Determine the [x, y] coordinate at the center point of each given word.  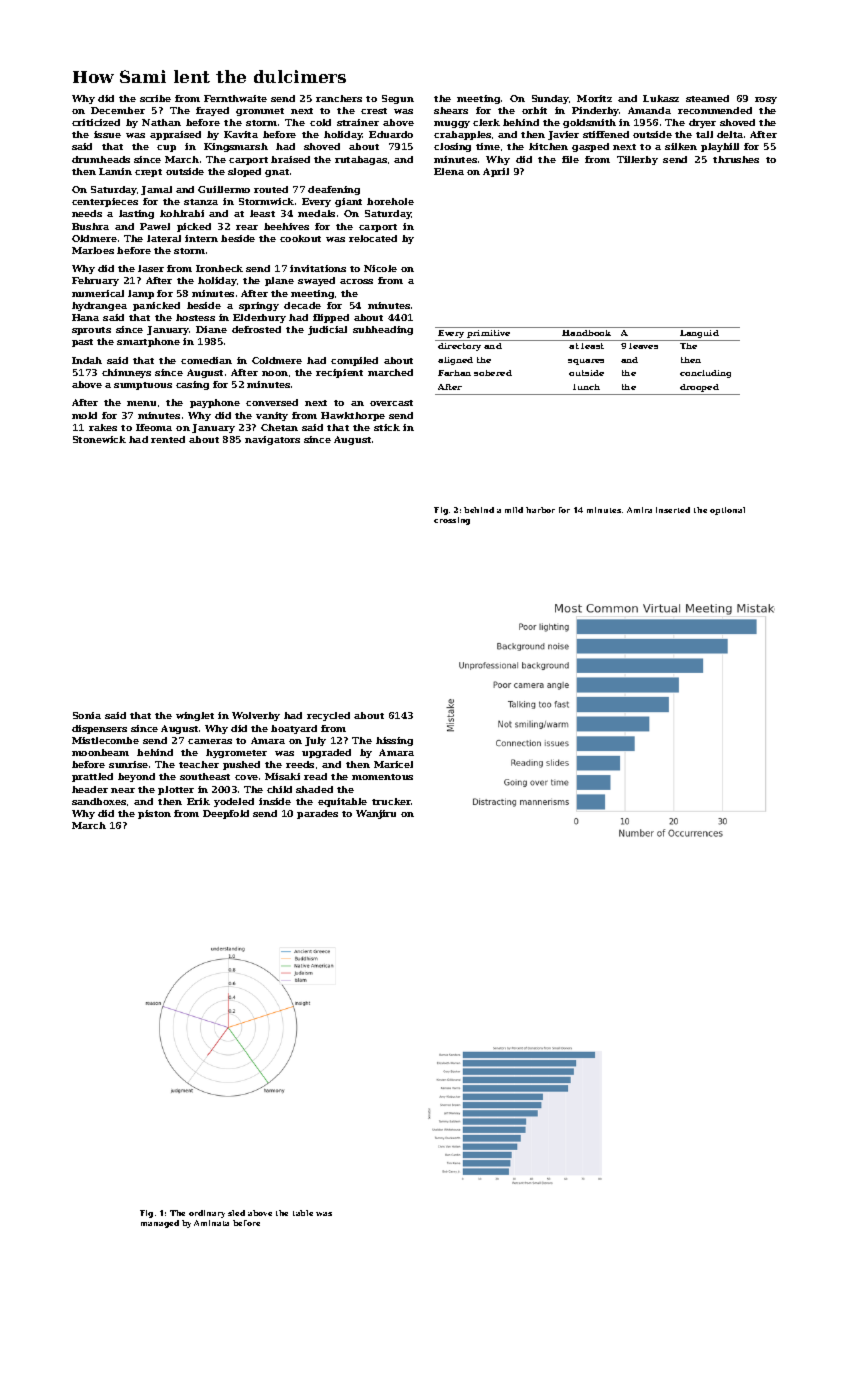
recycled [328, 716]
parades [317, 814]
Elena [449, 171]
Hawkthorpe [353, 416]
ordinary [207, 1214]
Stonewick [99, 439]
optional [727, 511]
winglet [195, 716]
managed [160, 1224]
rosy [766, 100]
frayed [212, 111]
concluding [705, 374]
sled [236, 1213]
